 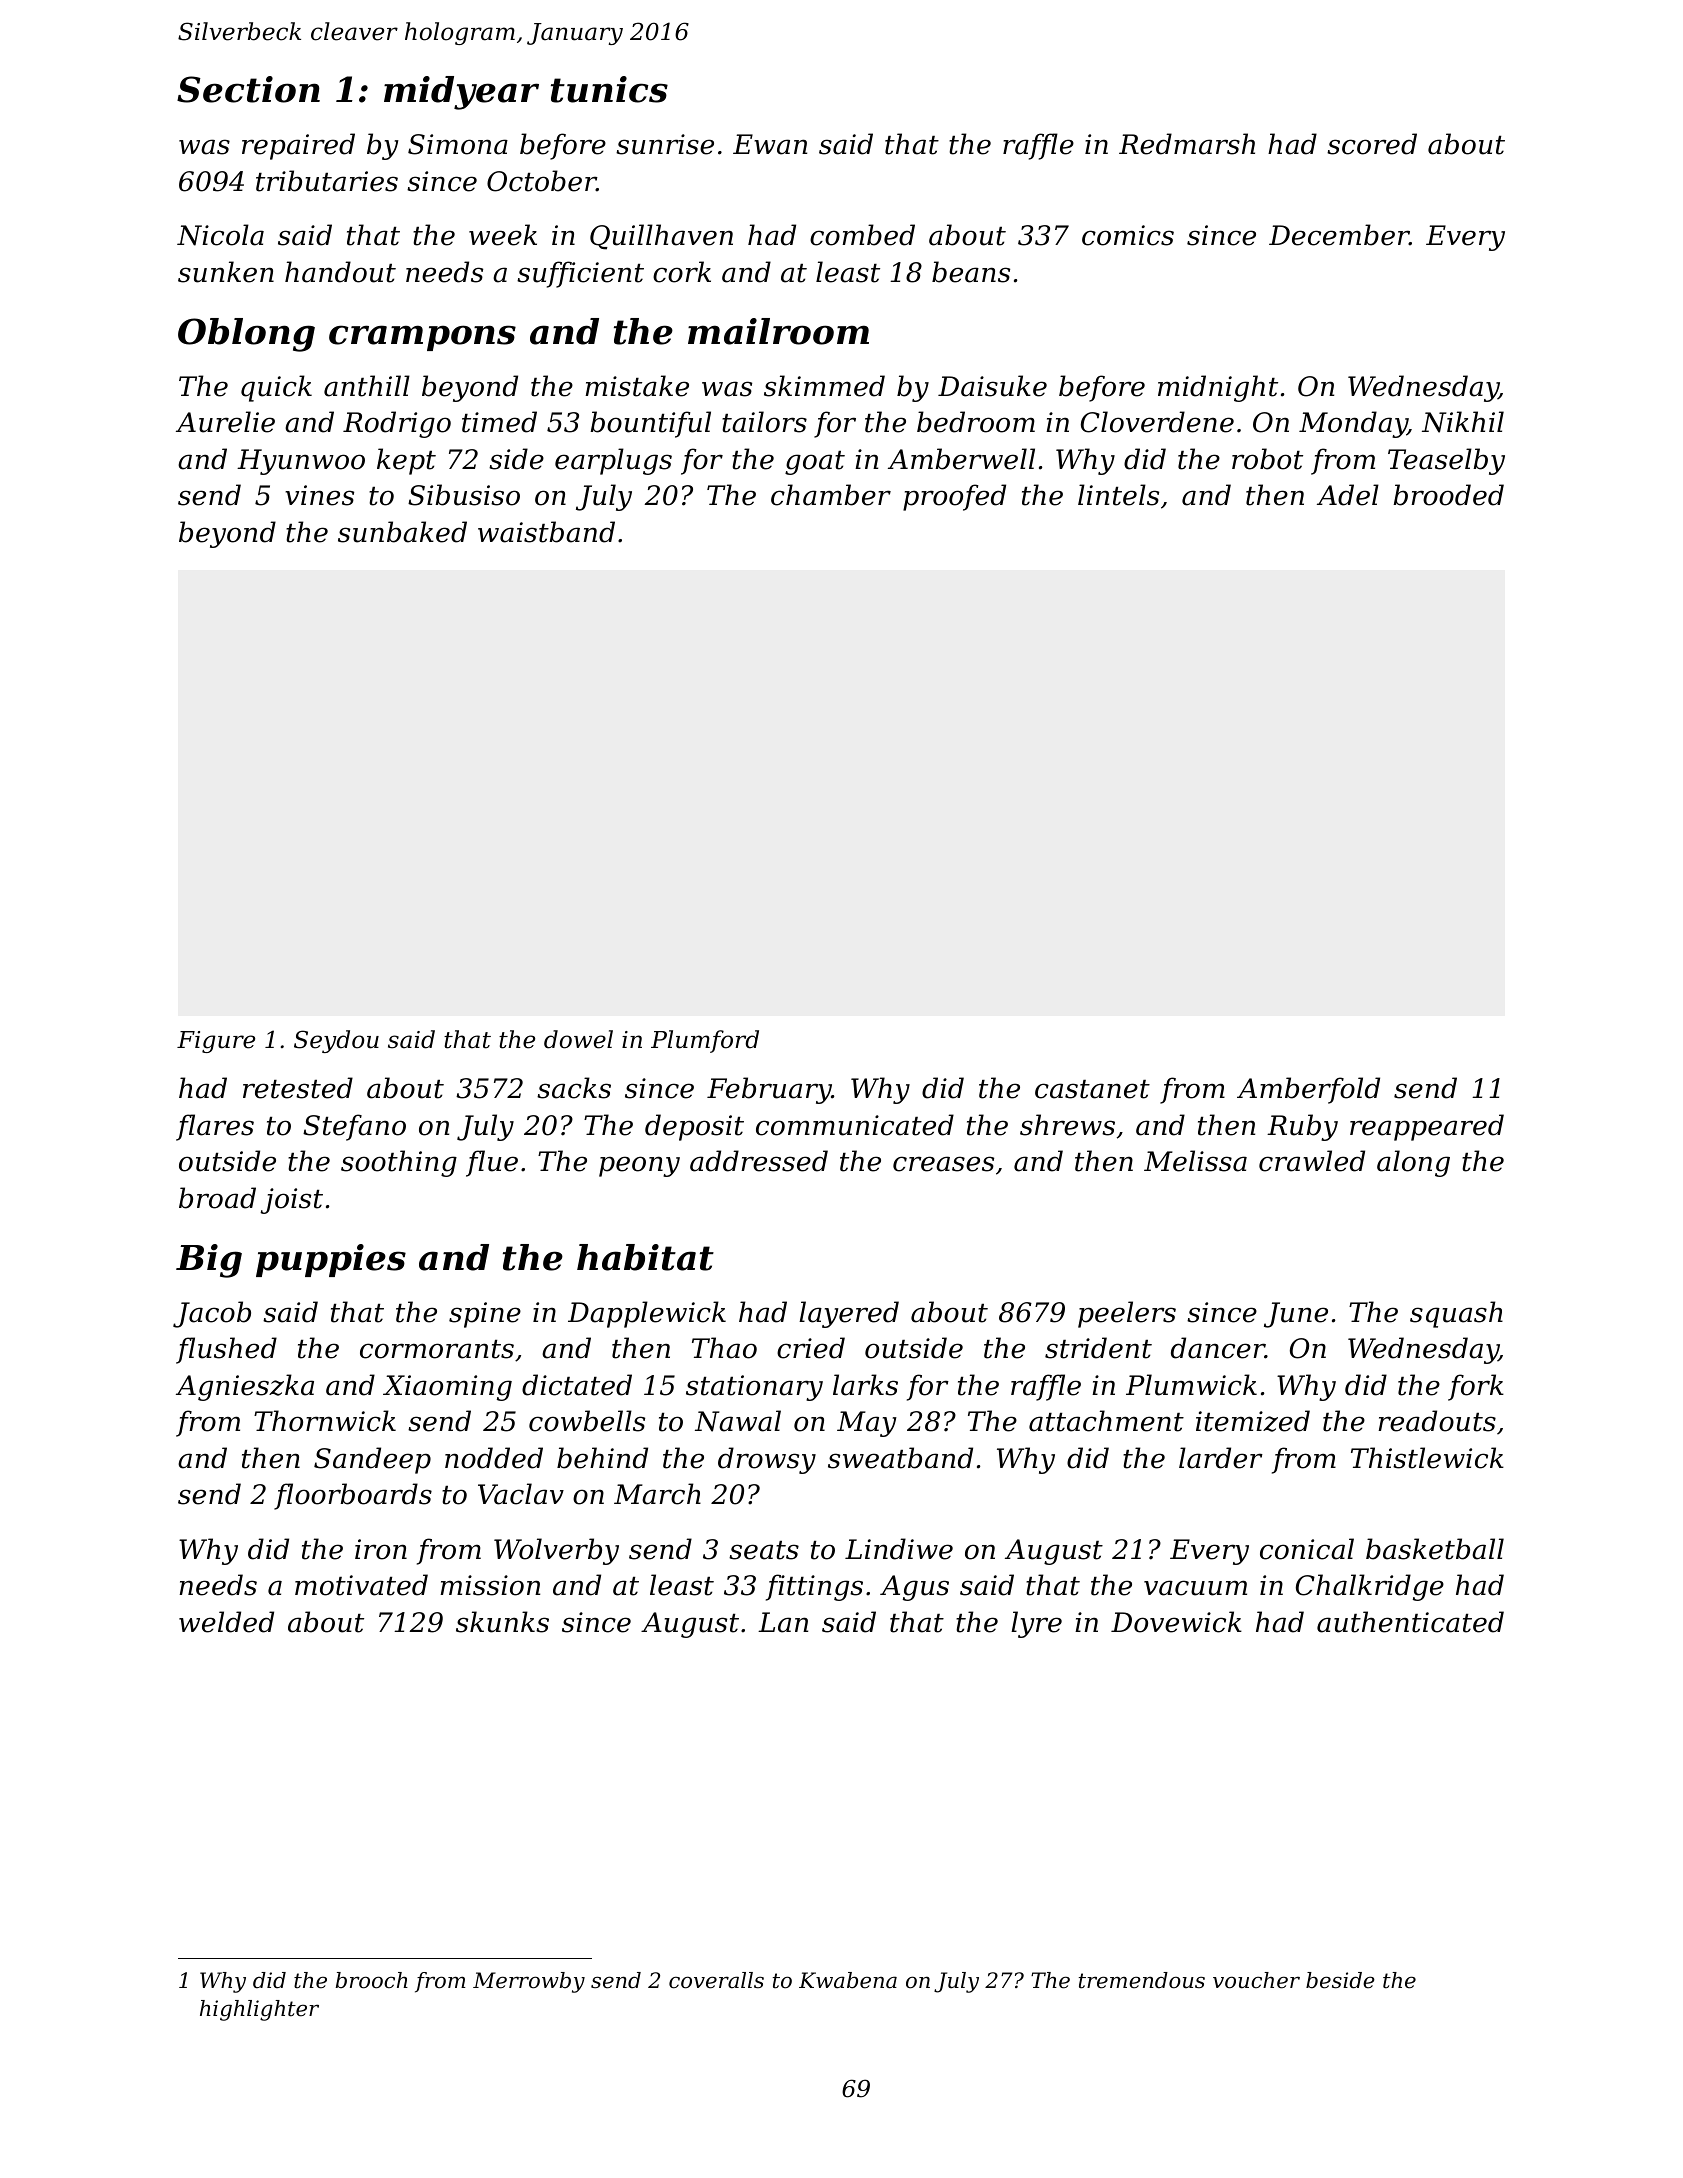 What do you see at coordinates (422, 338) in the image?
I see `crampons` at bounding box center [422, 338].
